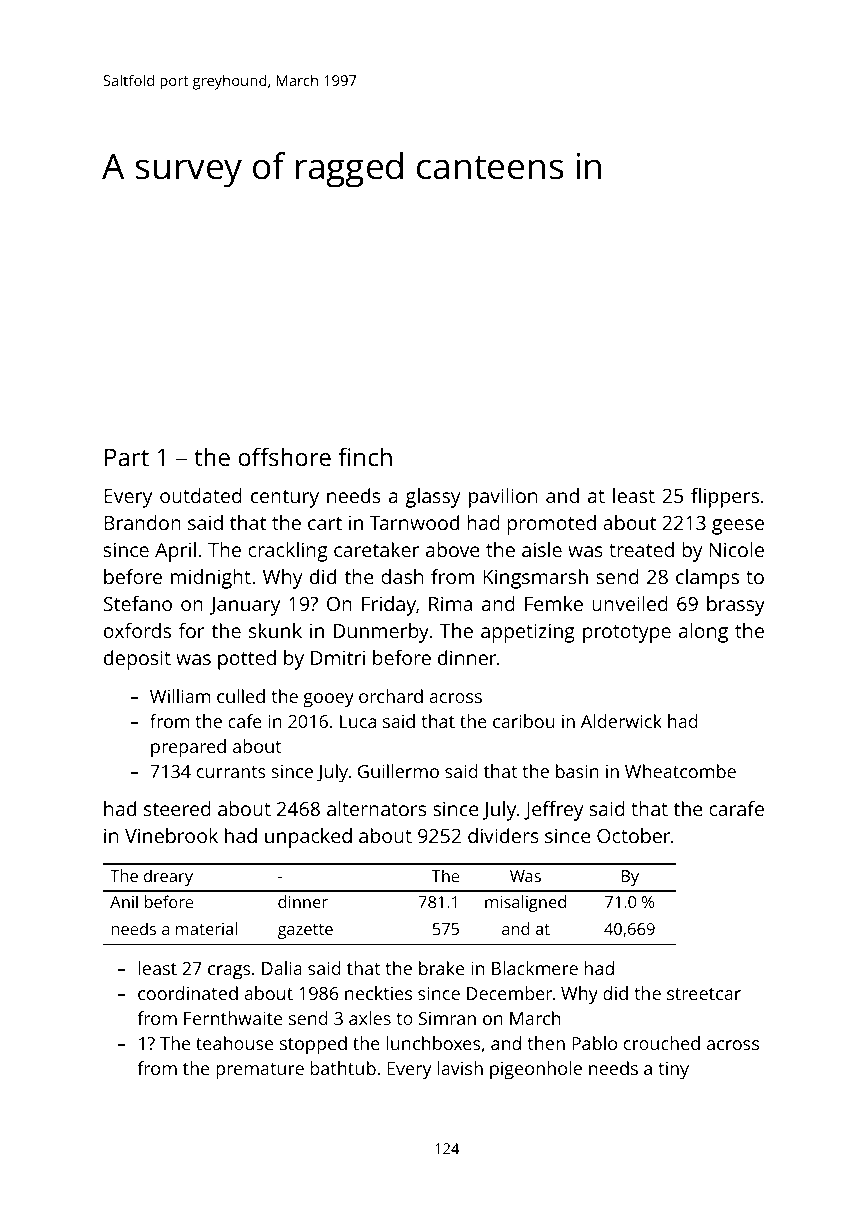 The height and width of the screenshot is (1232, 868). Describe the element at coordinates (211, 579) in the screenshot. I see `midnight` at that location.
